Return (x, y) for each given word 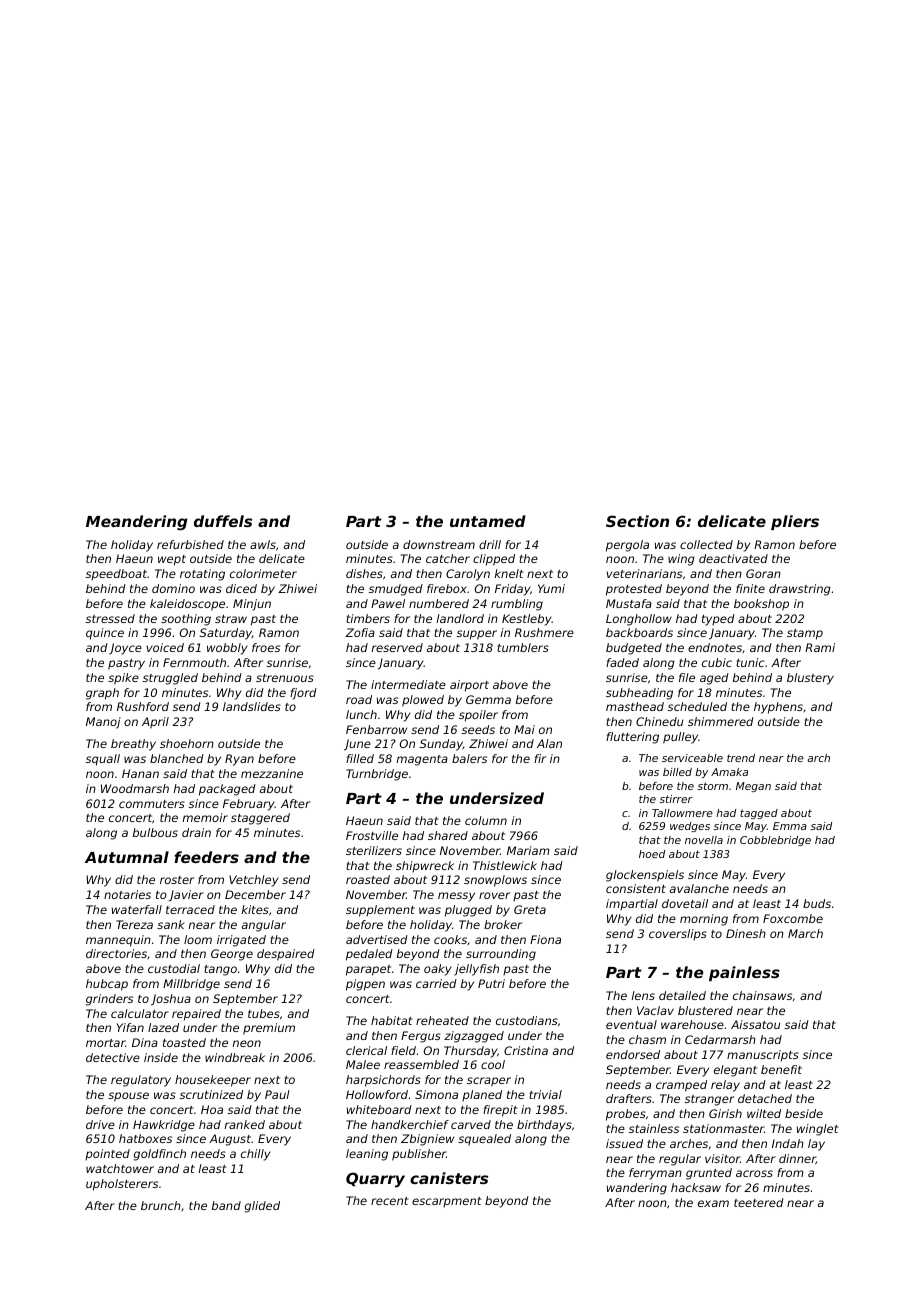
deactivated (733, 558)
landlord (460, 618)
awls (263, 544)
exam (713, 1203)
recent (390, 1201)
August (230, 1140)
